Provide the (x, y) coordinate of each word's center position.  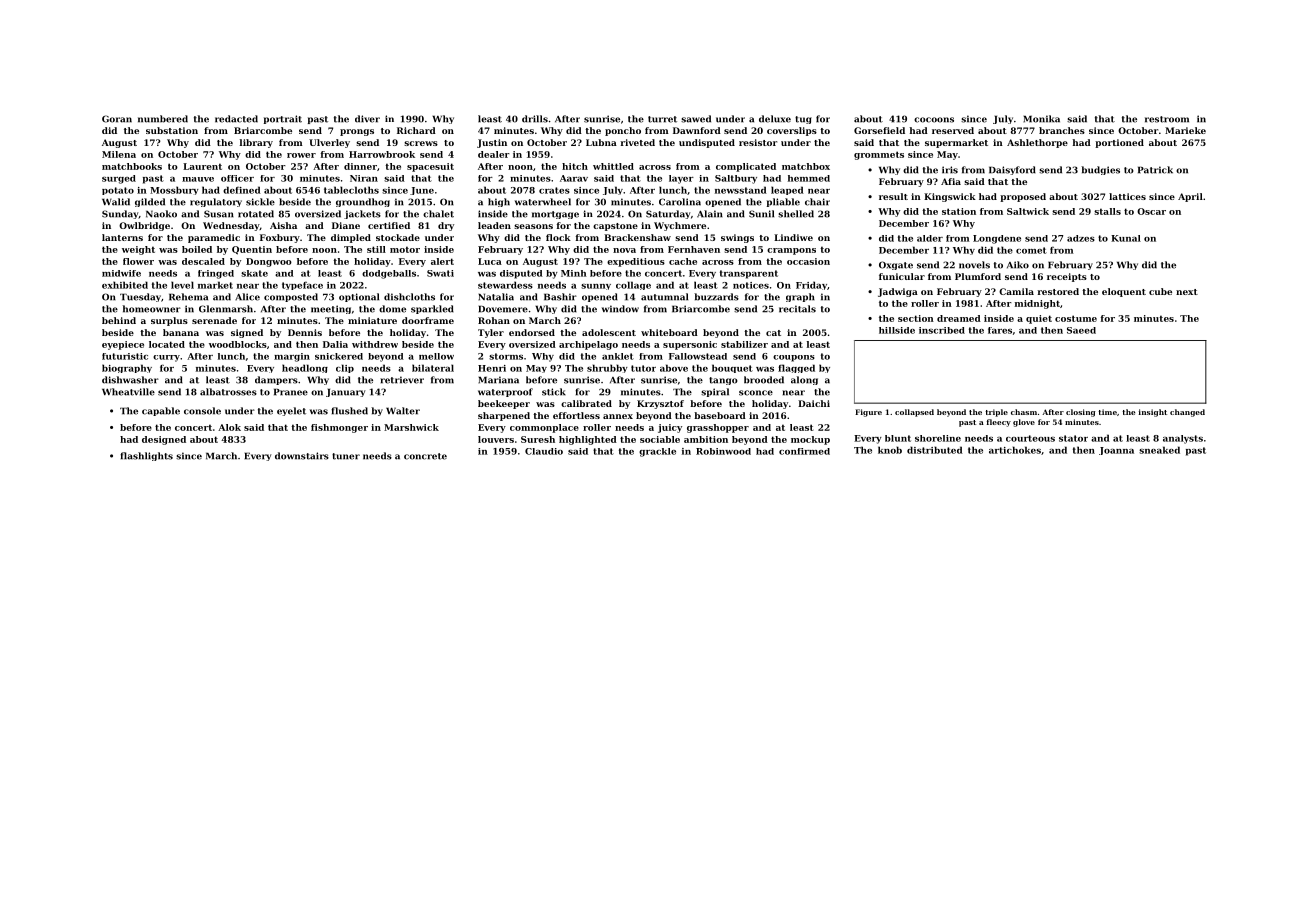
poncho (623, 131)
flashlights (146, 456)
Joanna (1116, 451)
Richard (416, 130)
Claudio (544, 451)
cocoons (934, 120)
